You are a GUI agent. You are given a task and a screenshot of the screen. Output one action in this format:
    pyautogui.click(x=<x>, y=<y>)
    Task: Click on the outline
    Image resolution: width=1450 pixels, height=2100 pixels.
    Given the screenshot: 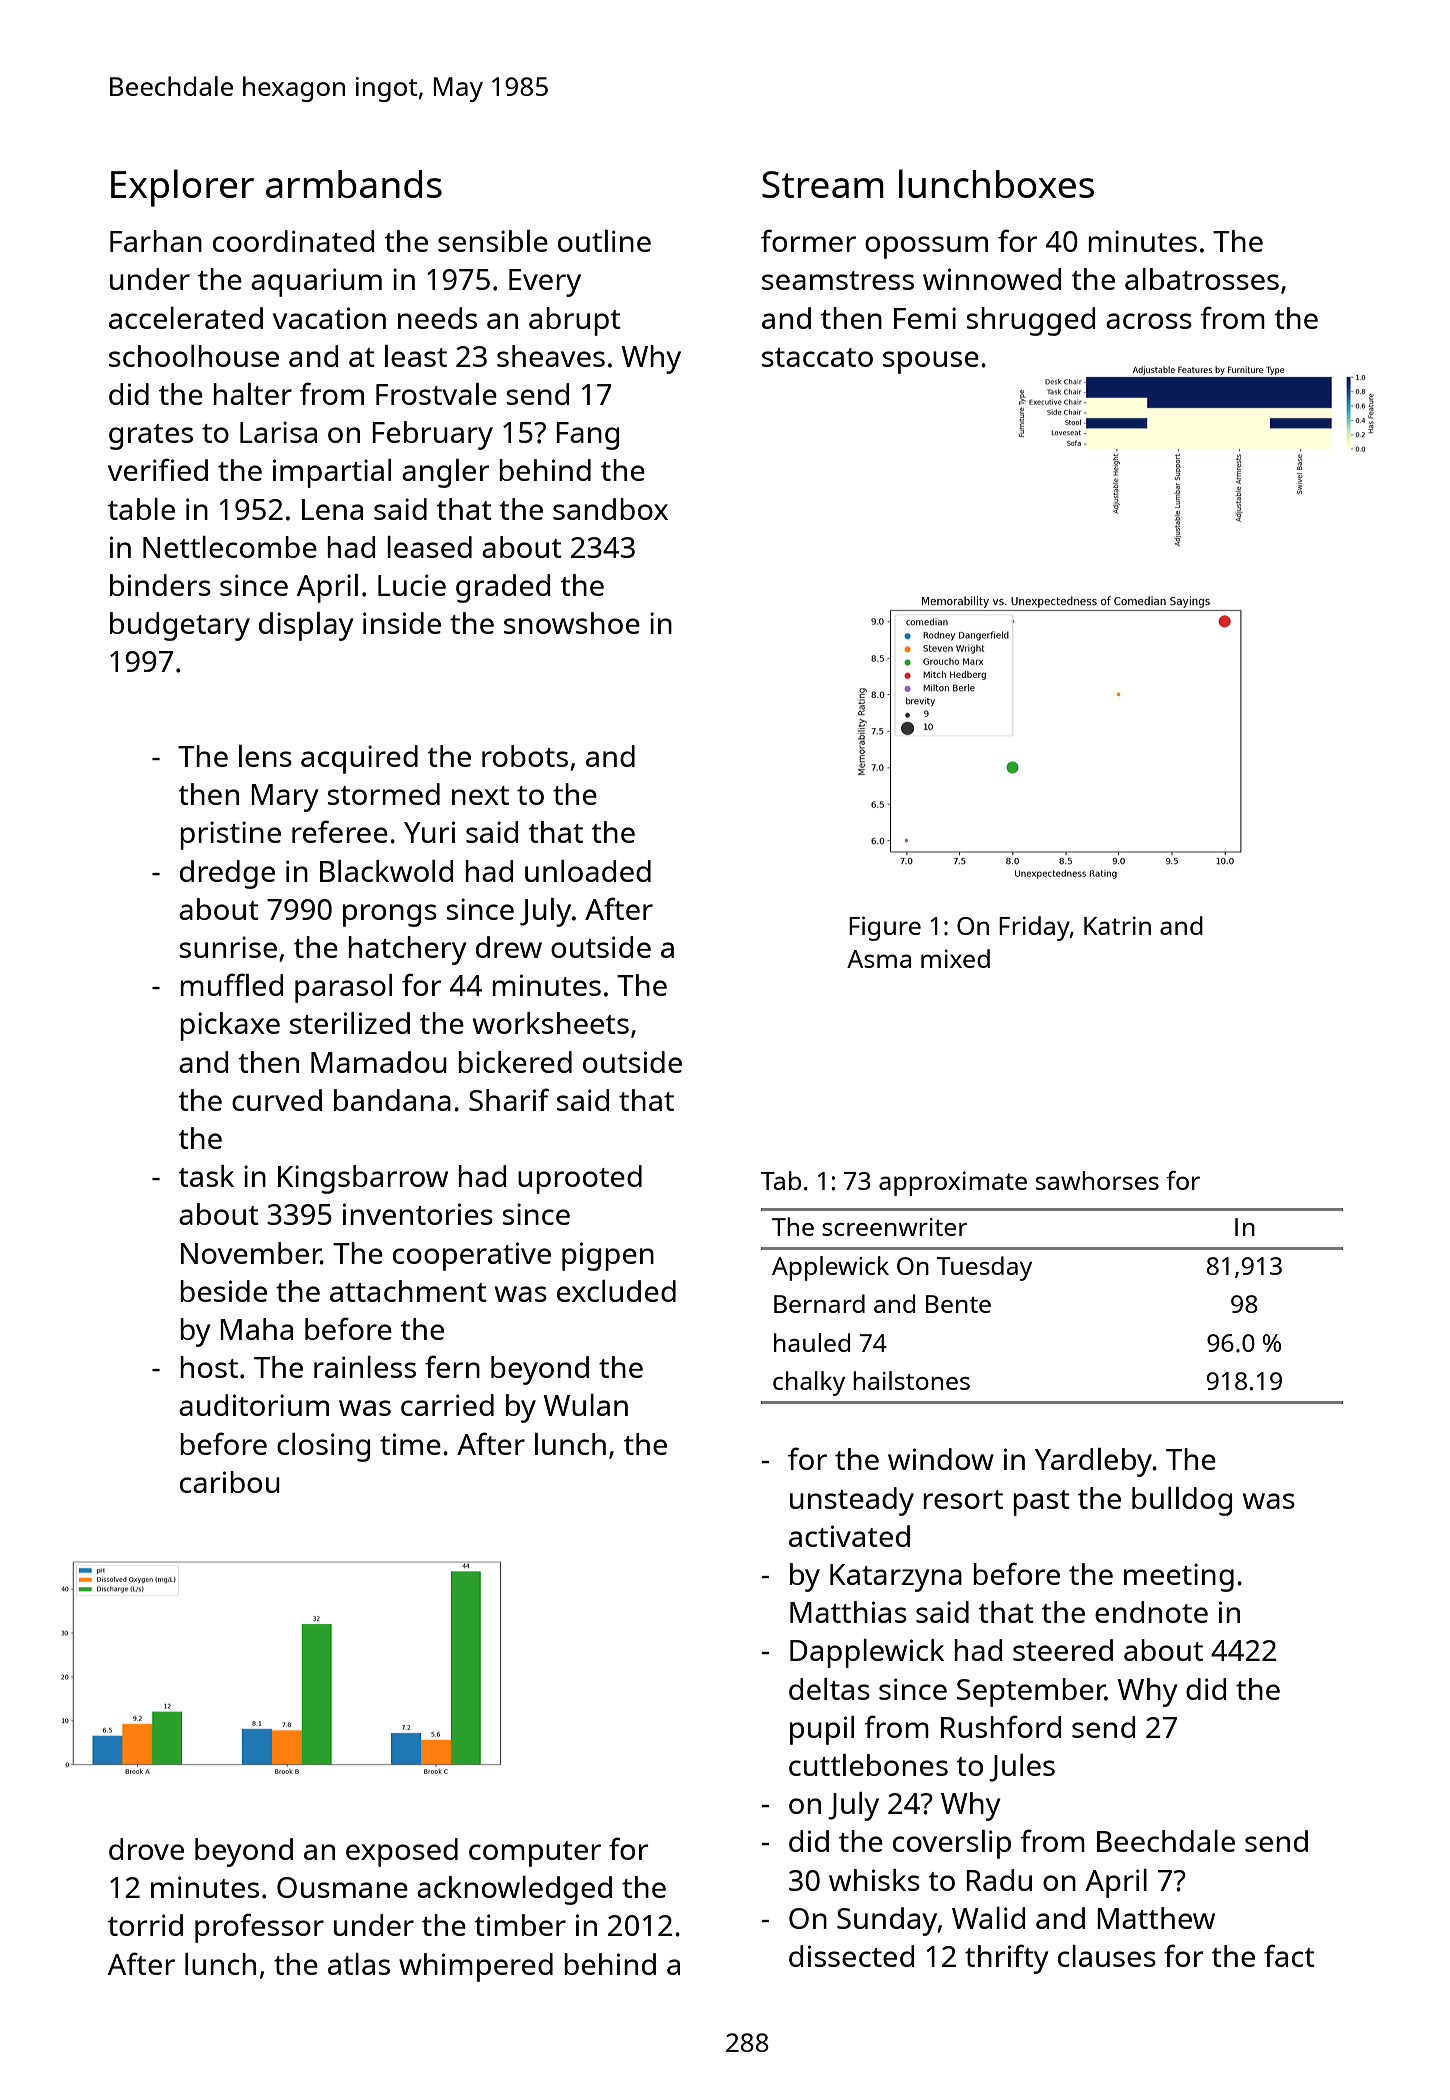 What is the action you would take?
    pyautogui.click(x=604, y=241)
